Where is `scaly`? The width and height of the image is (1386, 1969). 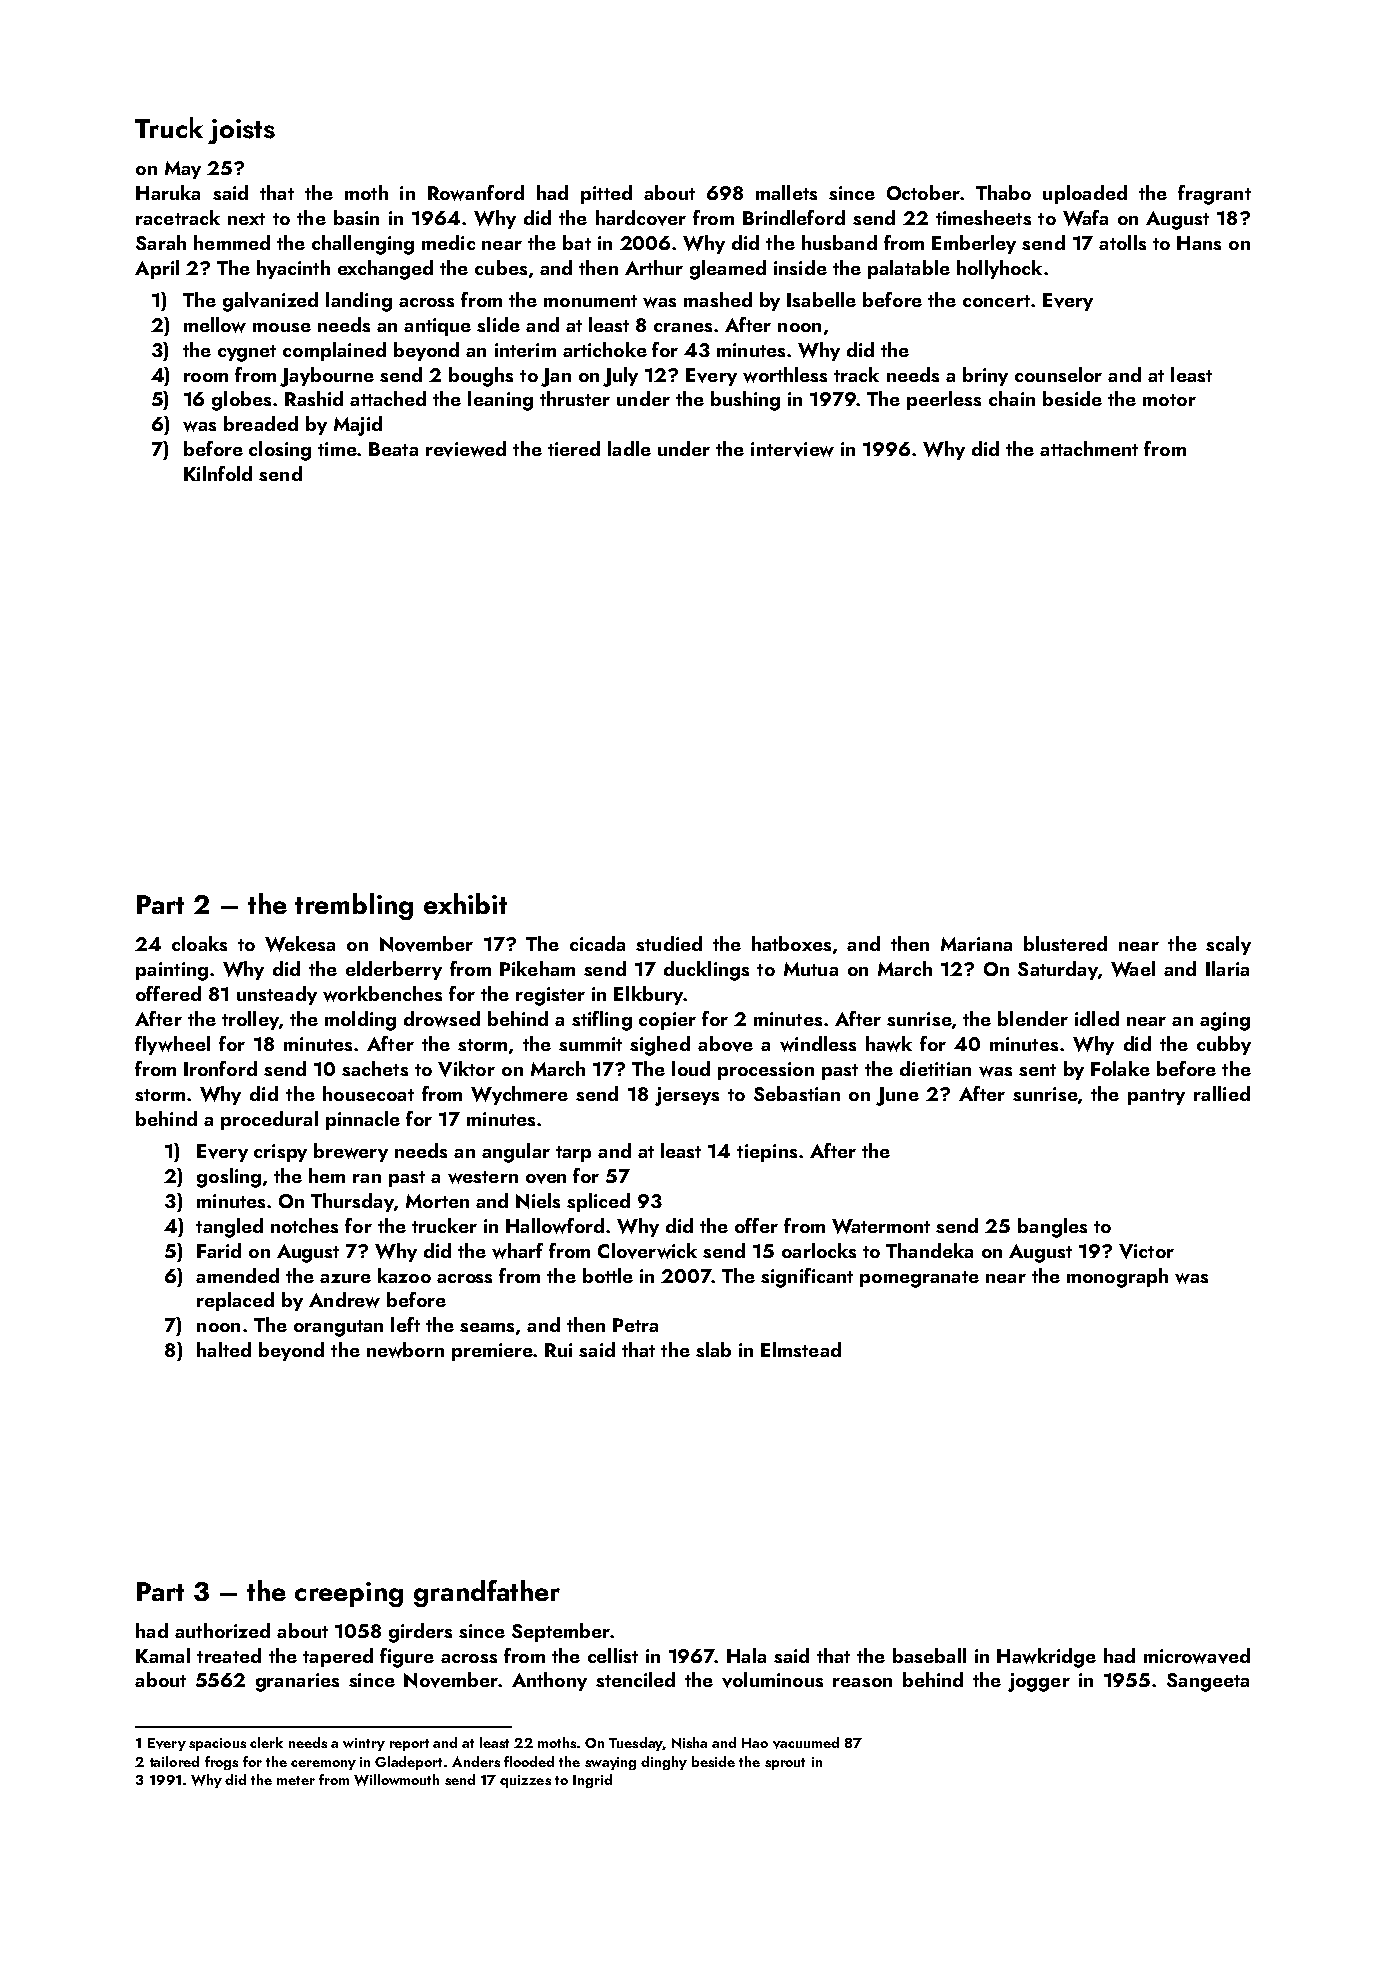
scaly is located at coordinates (1228, 945).
